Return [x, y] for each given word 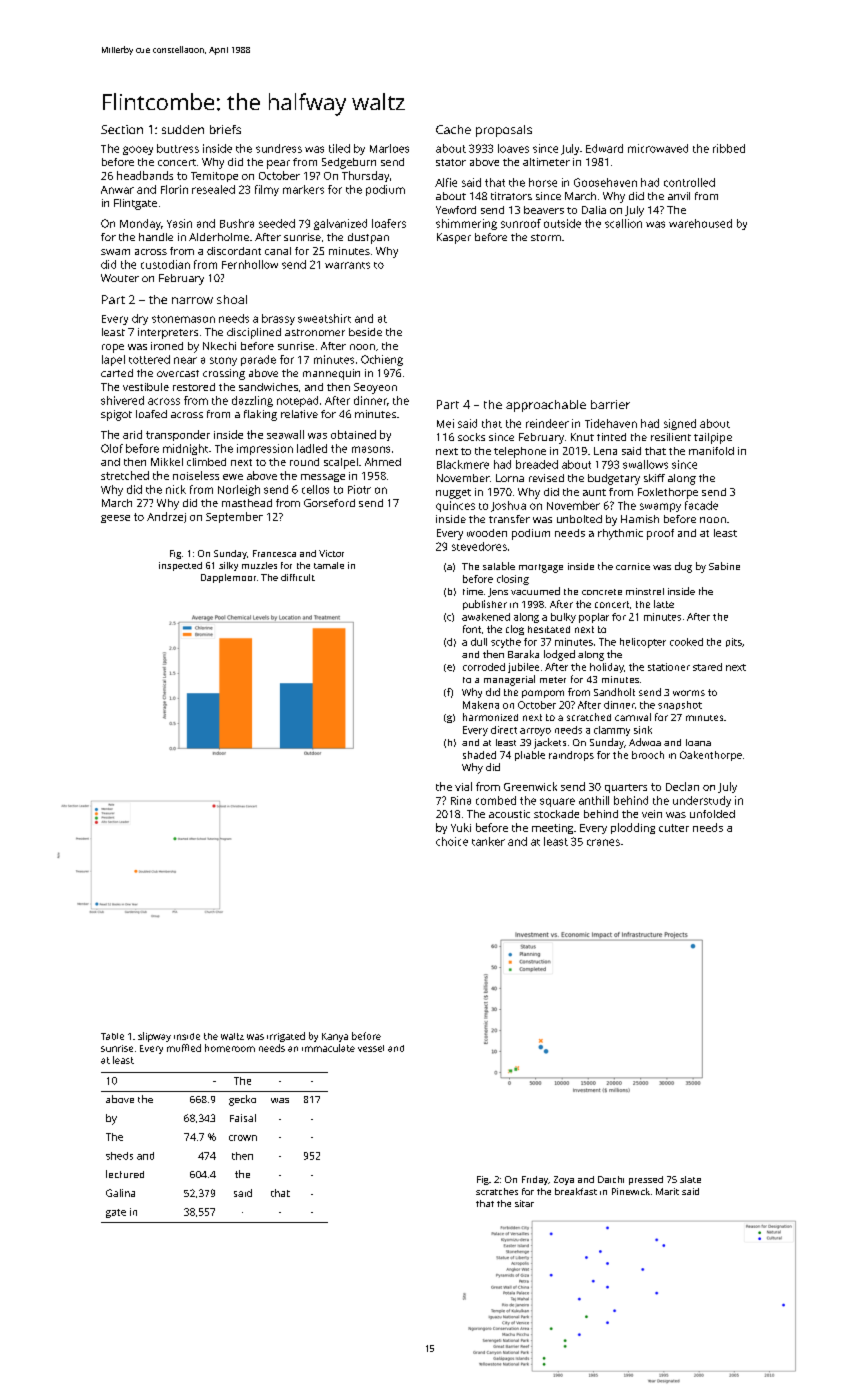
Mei [445, 423]
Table [112, 1036]
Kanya [335, 1037]
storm [546, 237]
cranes [603, 842]
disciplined [254, 333]
